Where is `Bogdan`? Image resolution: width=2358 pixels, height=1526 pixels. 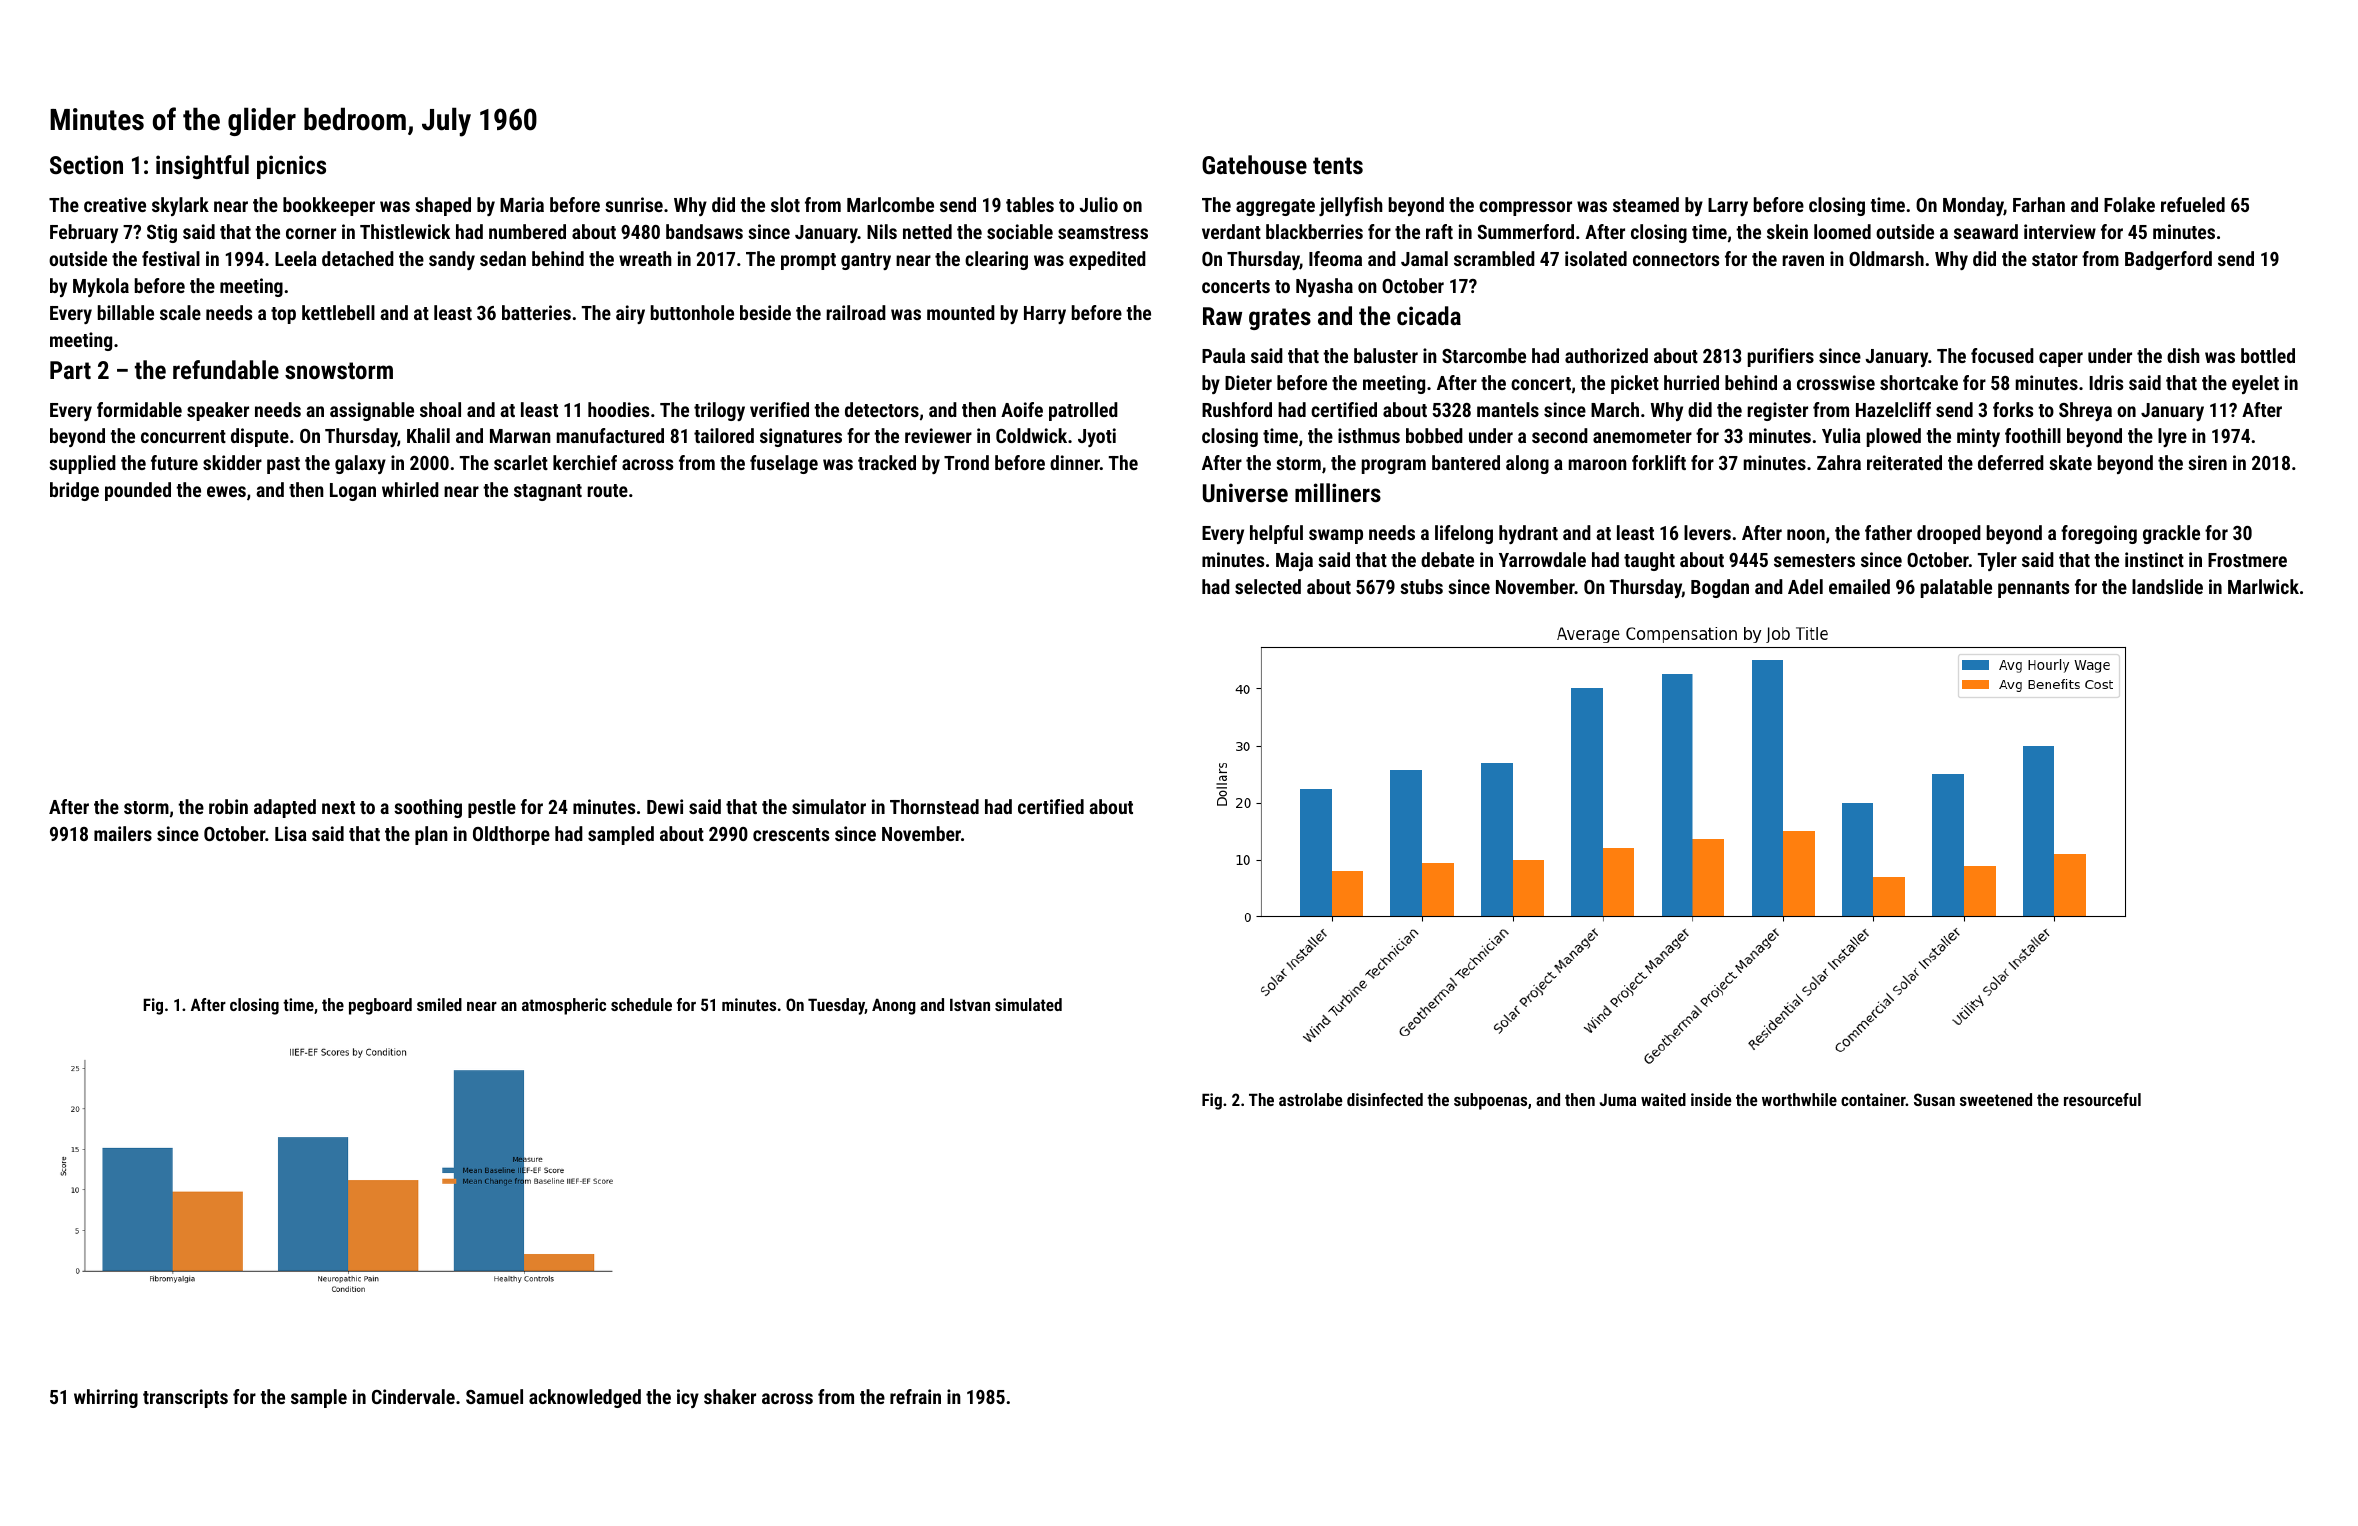 Bogdan is located at coordinates (1720, 588).
